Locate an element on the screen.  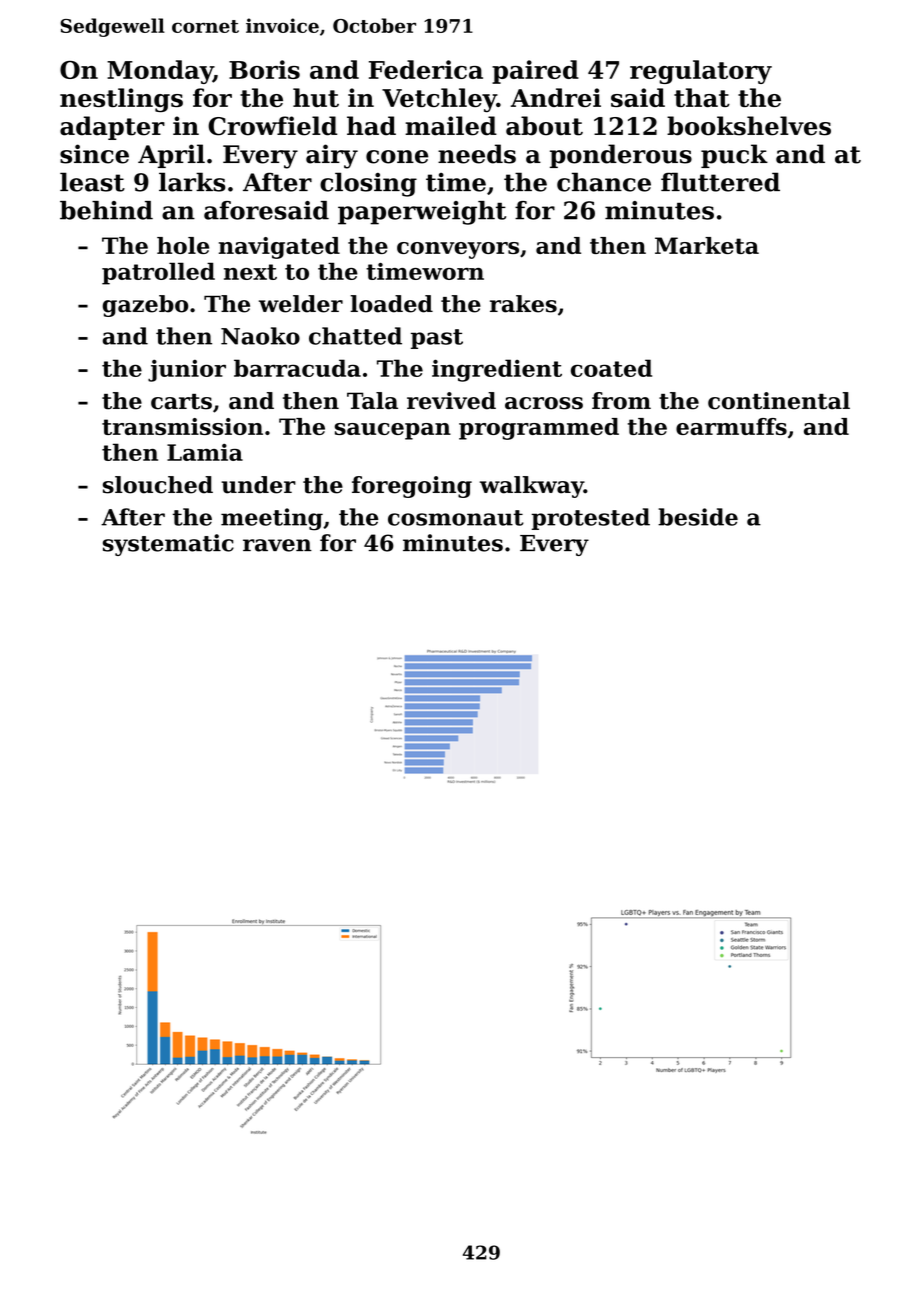
regulatory is located at coordinates (701, 72).
